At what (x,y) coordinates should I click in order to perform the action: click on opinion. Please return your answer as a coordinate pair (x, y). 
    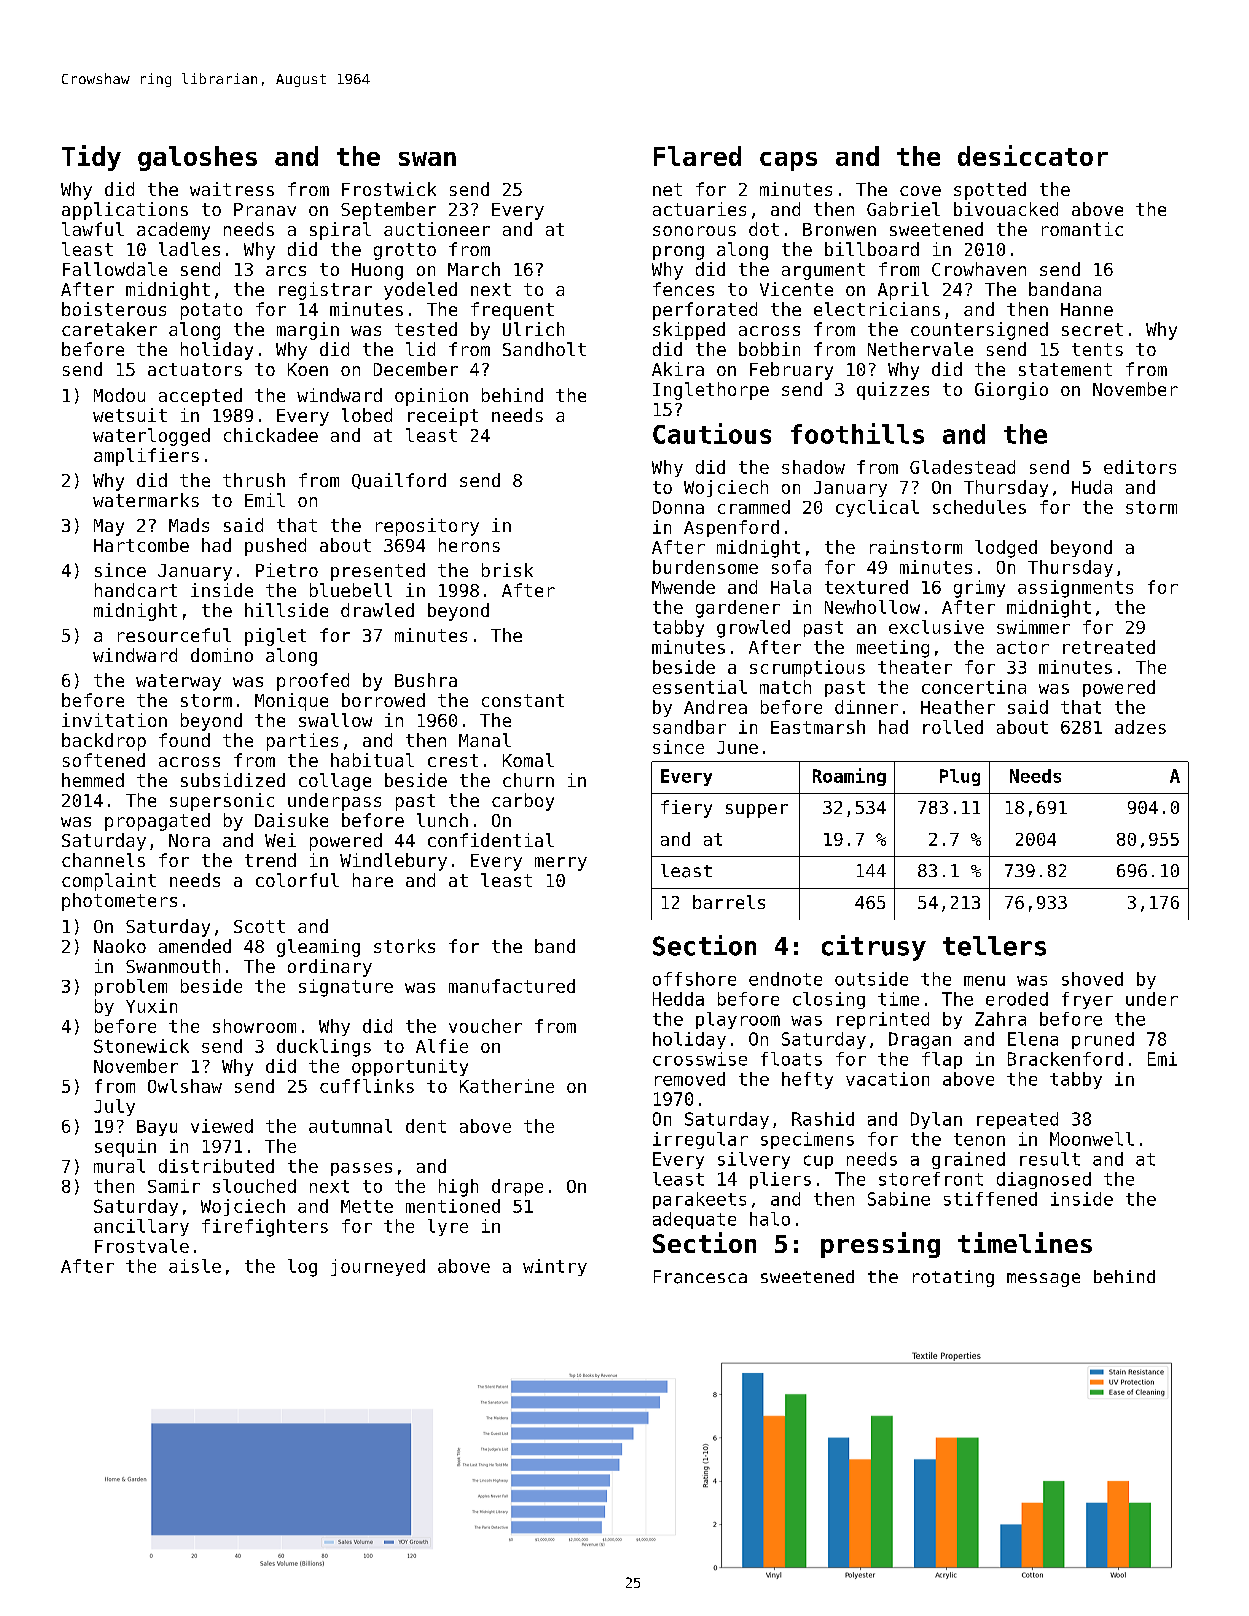
    Looking at the image, I should click on (431, 397).
